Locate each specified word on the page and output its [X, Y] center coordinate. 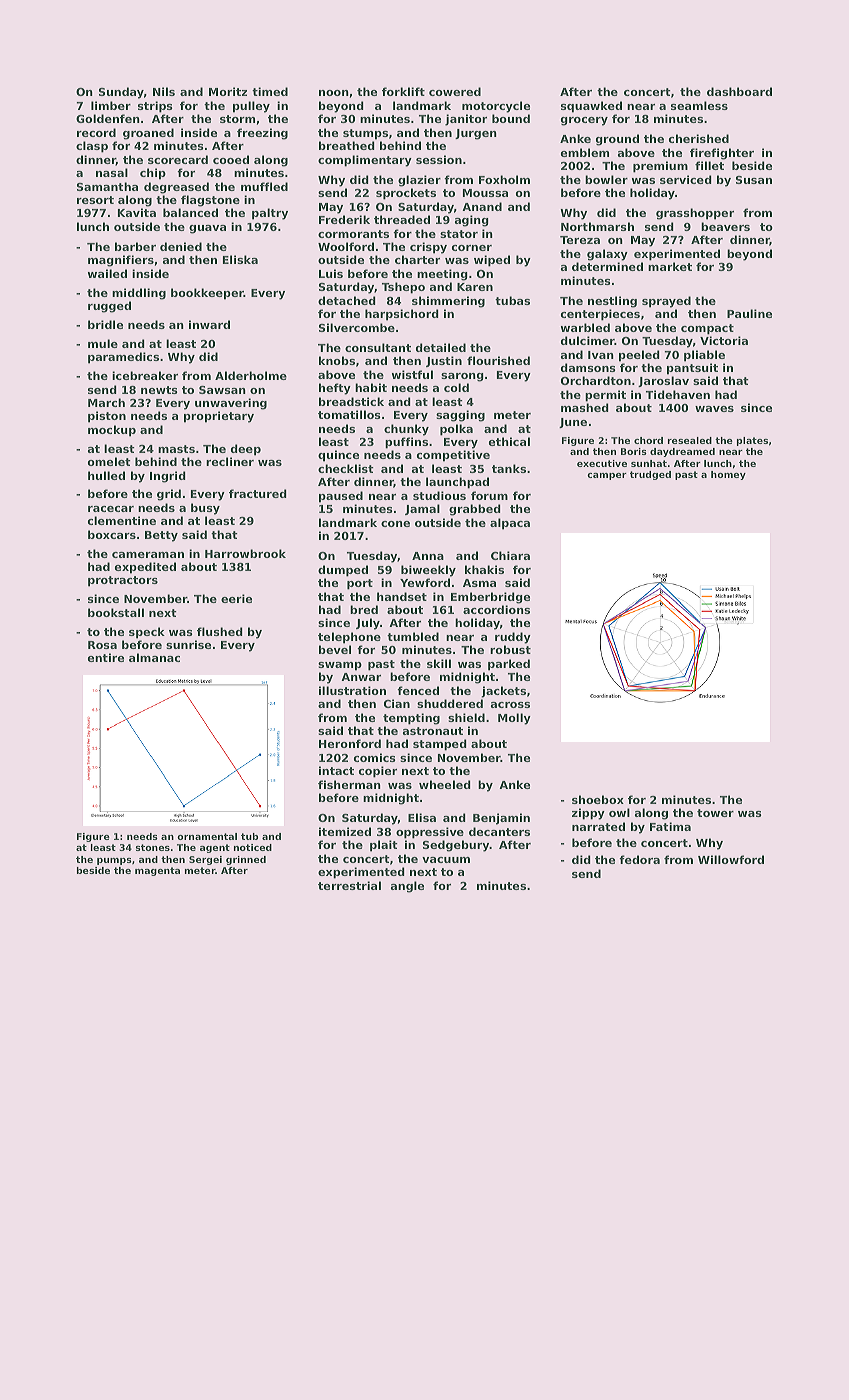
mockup [112, 431]
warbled [585, 327]
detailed [441, 347]
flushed [220, 631]
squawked [591, 107]
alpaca [510, 524]
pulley [251, 107]
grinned [246, 860]
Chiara [510, 555]
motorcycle [496, 107]
